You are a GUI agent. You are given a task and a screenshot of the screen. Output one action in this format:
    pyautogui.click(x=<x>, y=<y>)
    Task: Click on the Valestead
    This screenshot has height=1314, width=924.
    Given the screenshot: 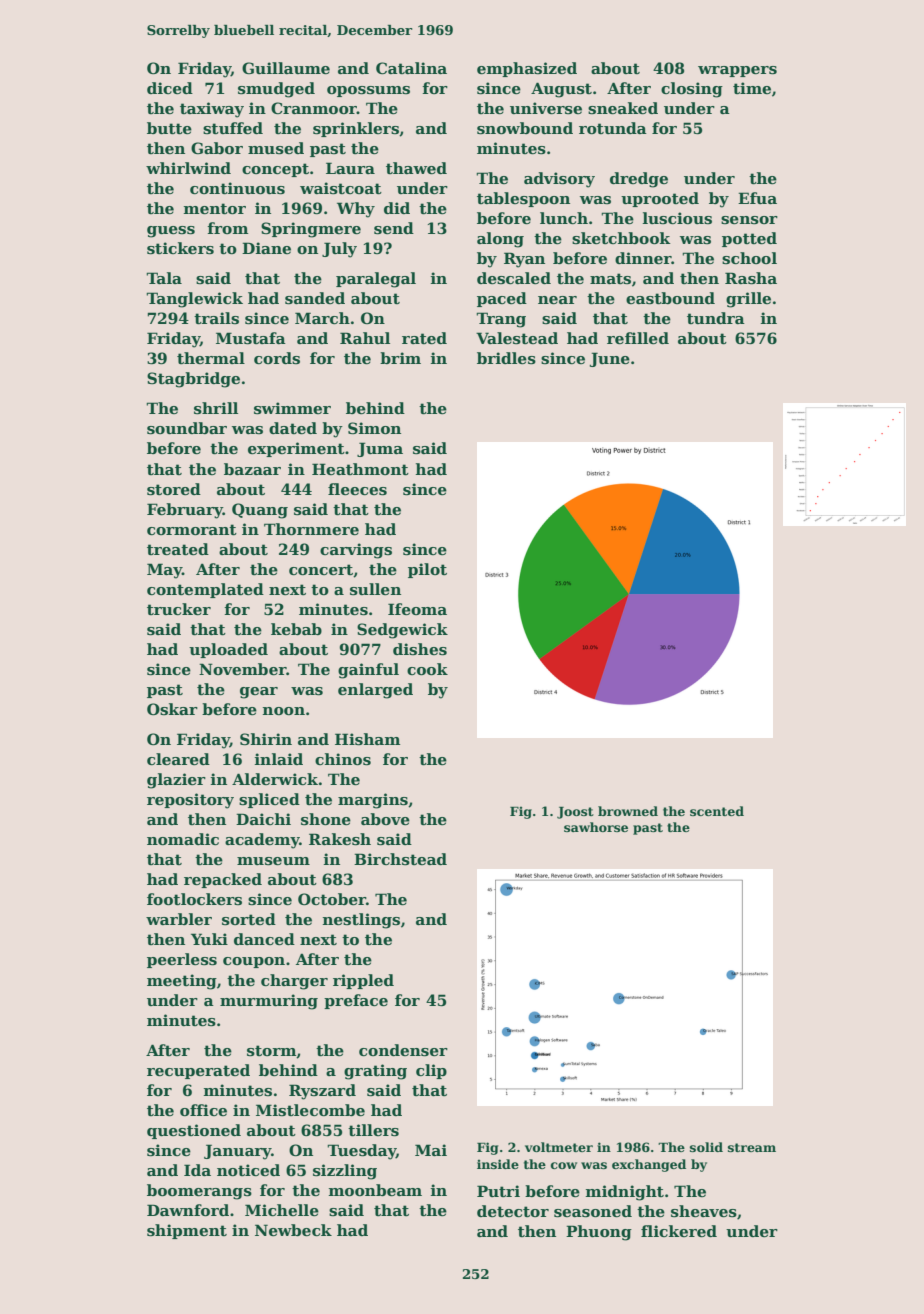 What is the action you would take?
    pyautogui.click(x=517, y=338)
